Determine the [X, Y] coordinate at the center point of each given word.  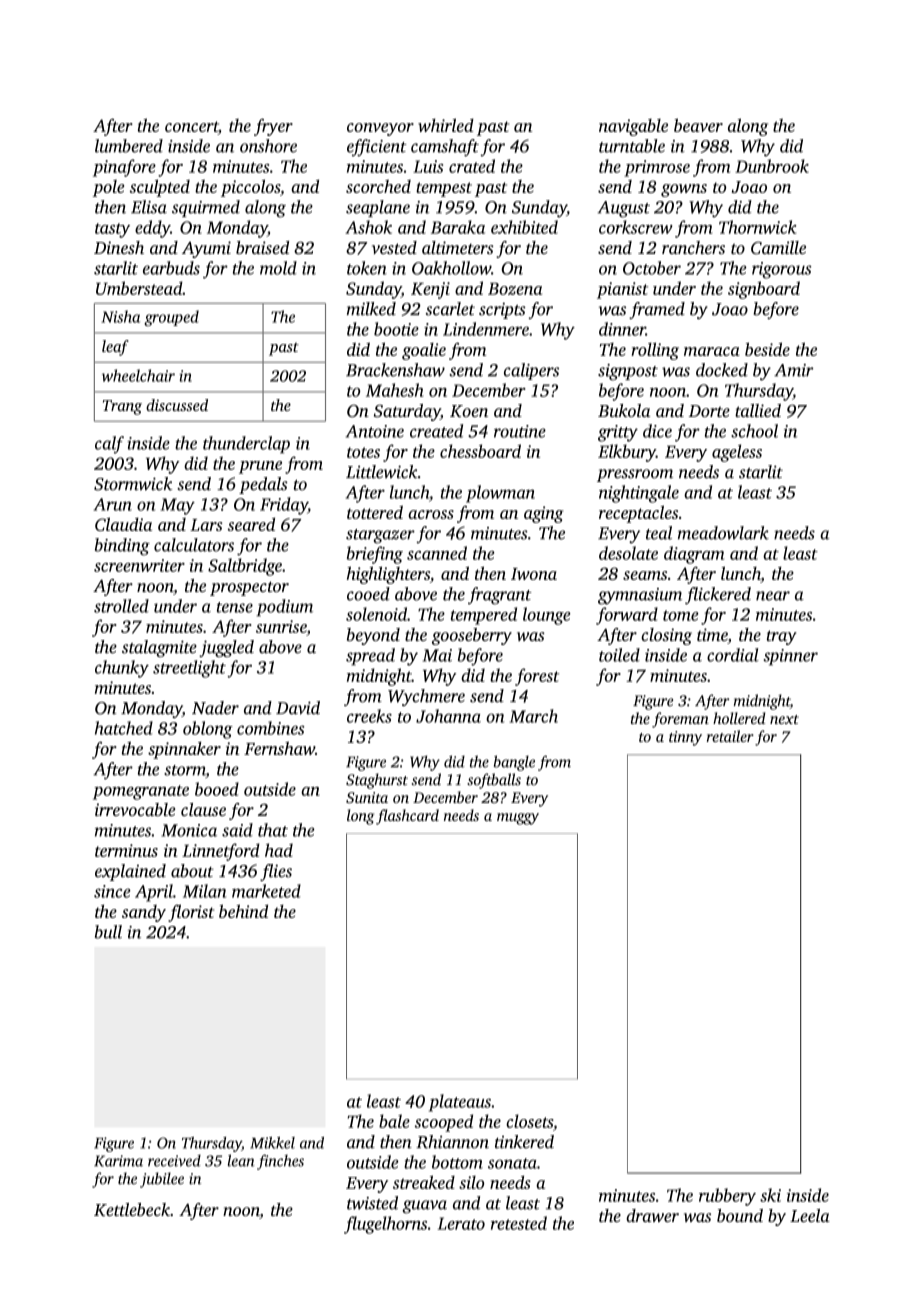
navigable [633, 127]
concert [191, 128]
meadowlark [723, 533]
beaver [698, 125]
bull [108, 932]
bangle [514, 763]
